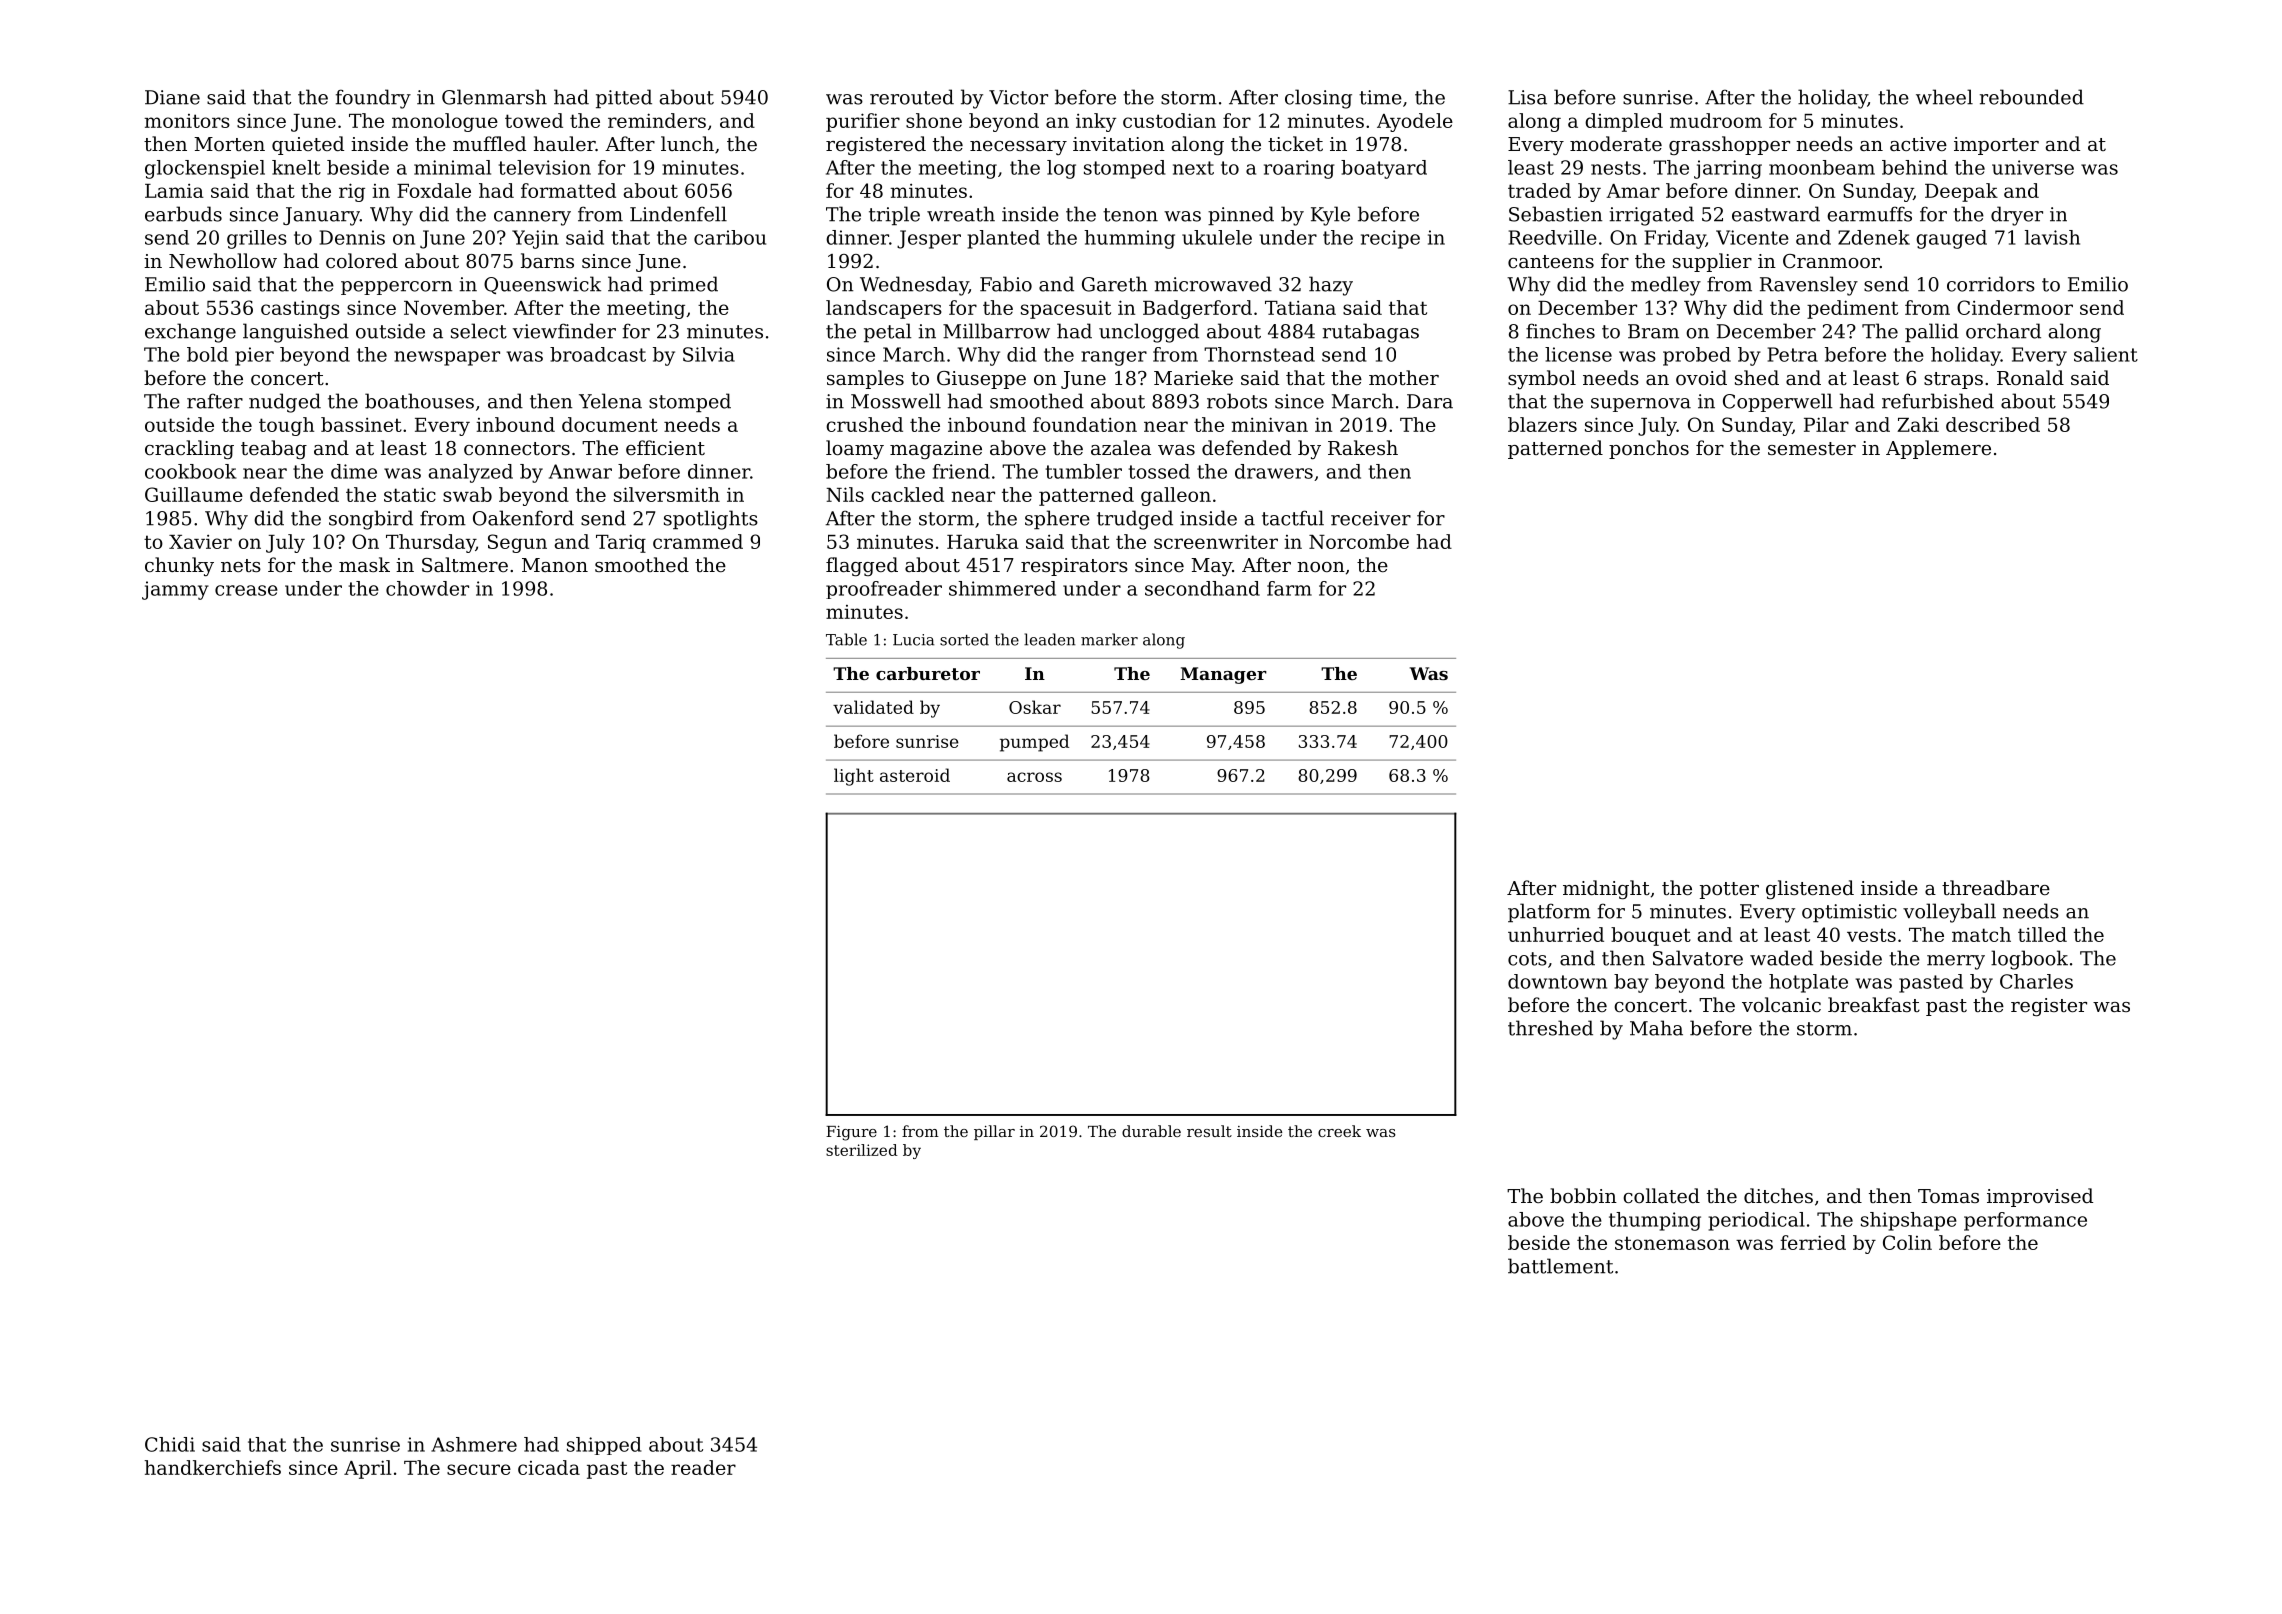 The height and width of the page is (1614, 2282). I want to click on threadbare, so click(1996, 887).
